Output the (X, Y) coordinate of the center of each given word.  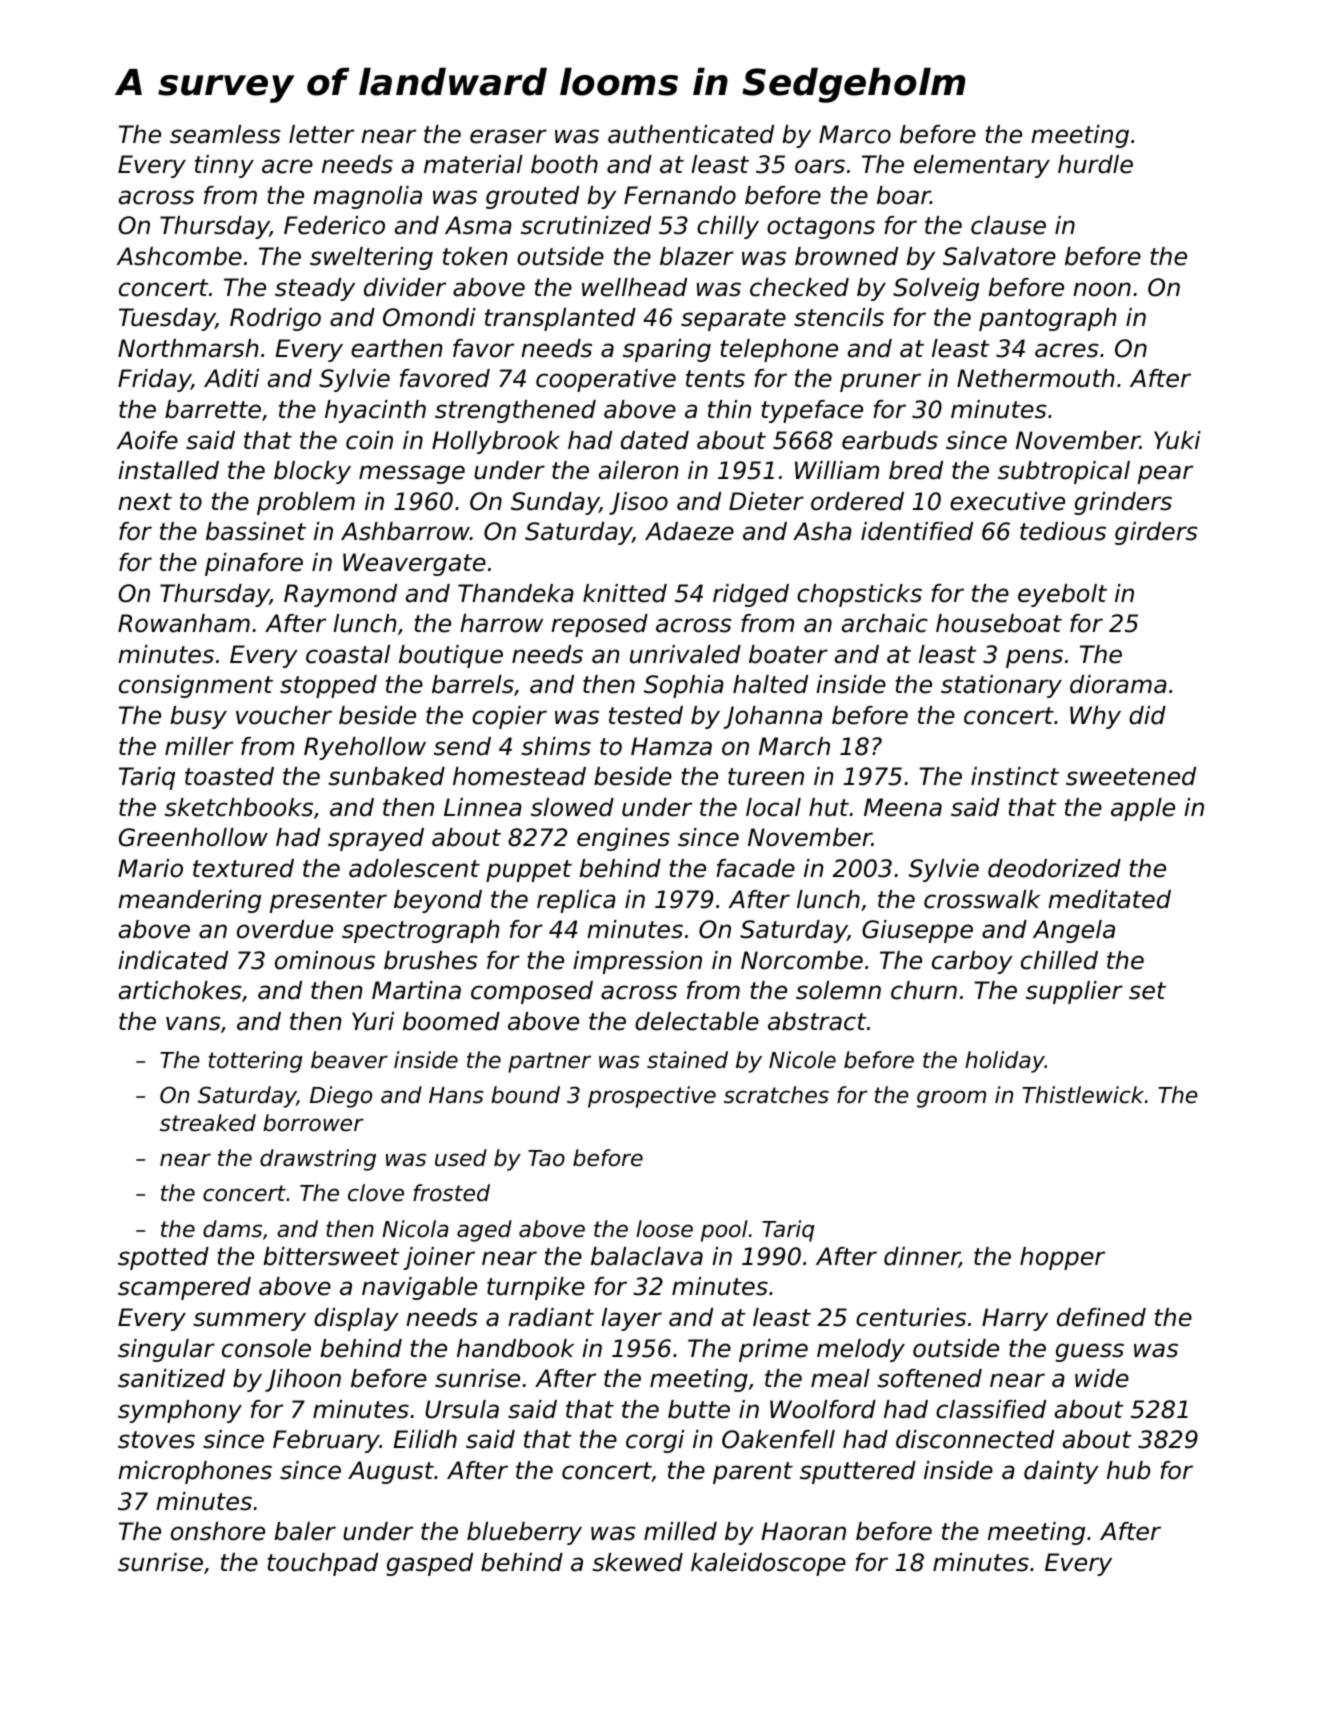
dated (655, 440)
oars (820, 166)
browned (846, 256)
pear (1165, 474)
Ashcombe (179, 256)
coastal (348, 654)
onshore (218, 1531)
